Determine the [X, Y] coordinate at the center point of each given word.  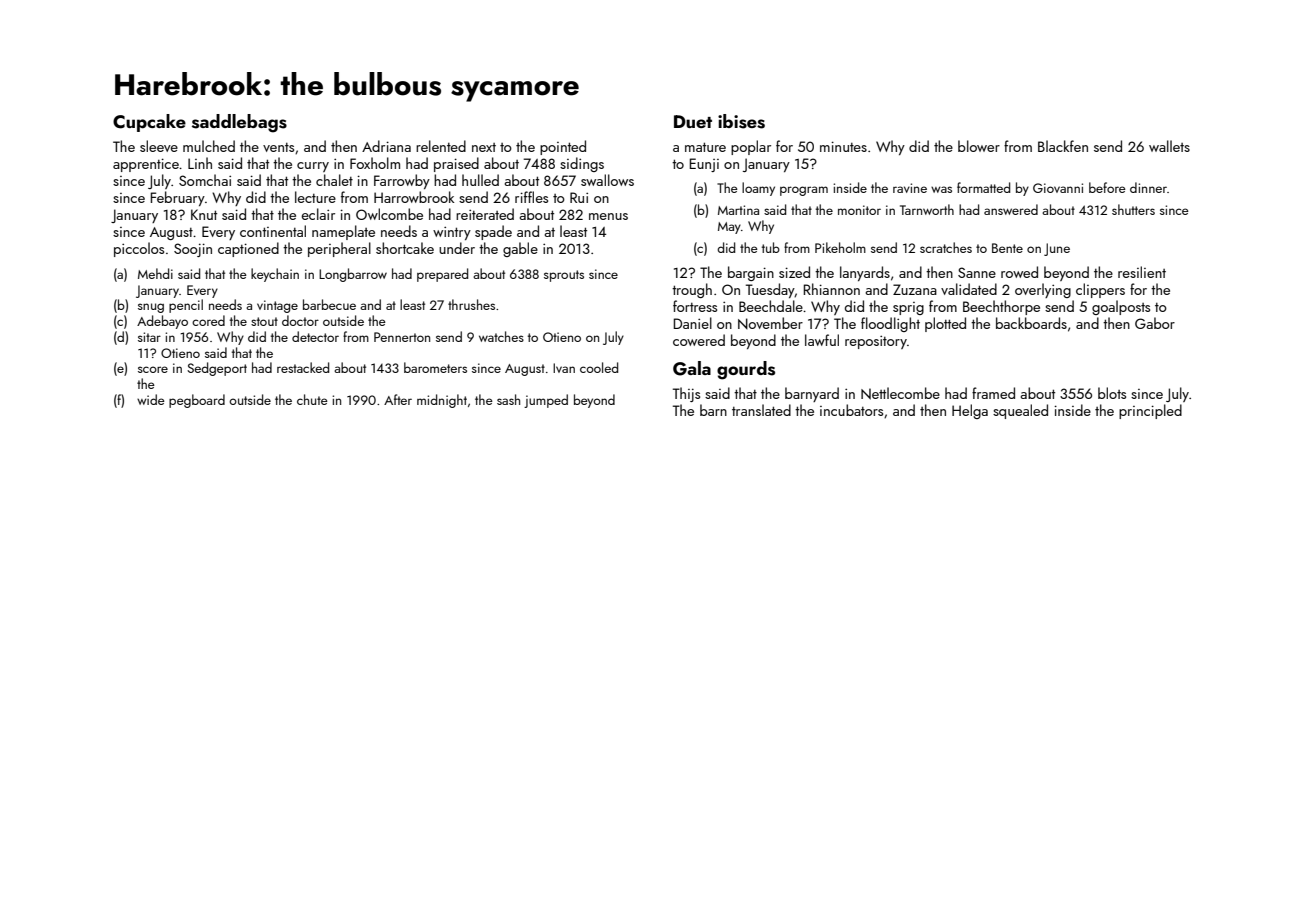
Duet [693, 121]
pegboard [197, 401]
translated [761, 410]
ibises [741, 121]
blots [1112, 393]
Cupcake [149, 123]
